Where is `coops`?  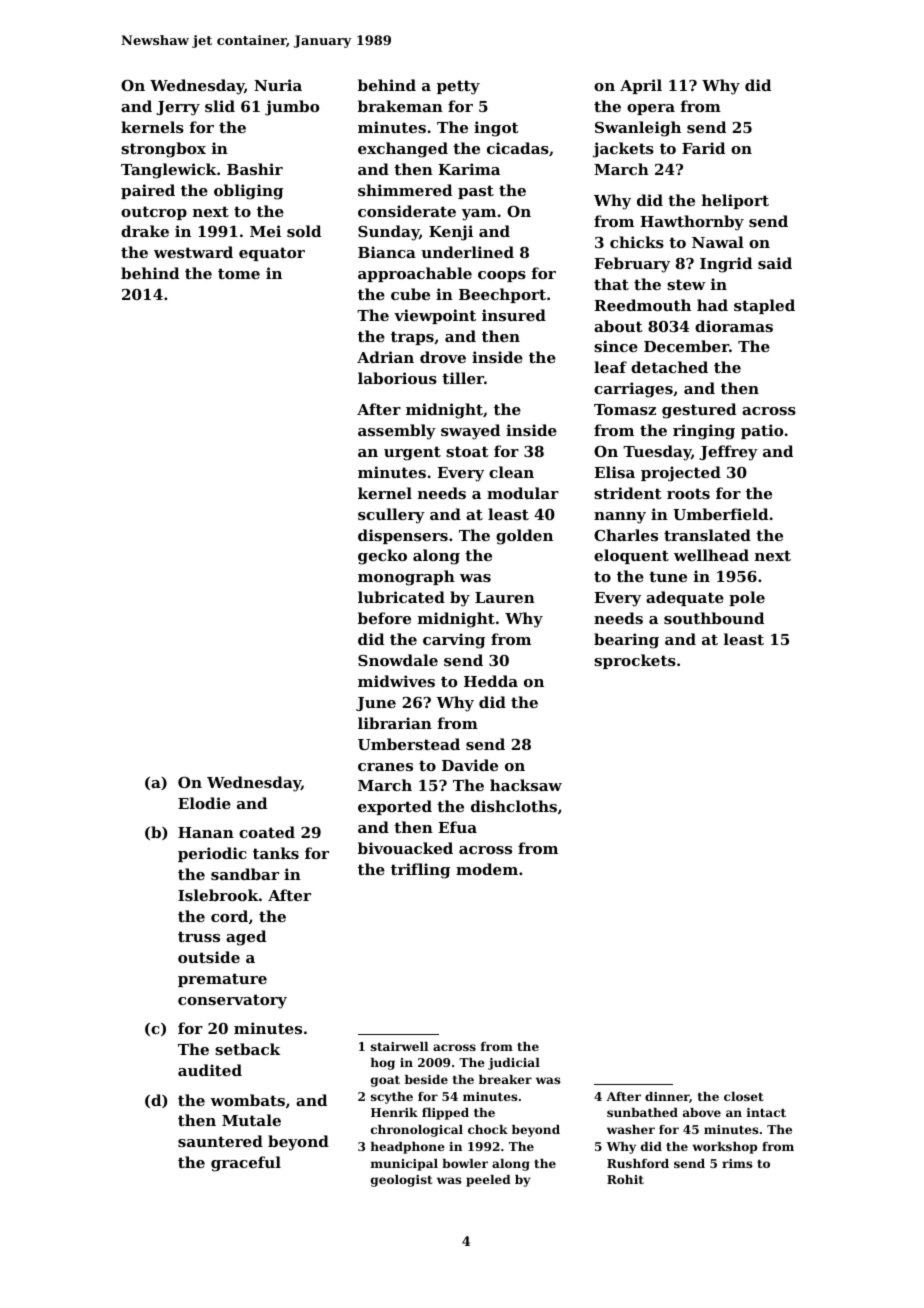 coops is located at coordinates (502, 276).
